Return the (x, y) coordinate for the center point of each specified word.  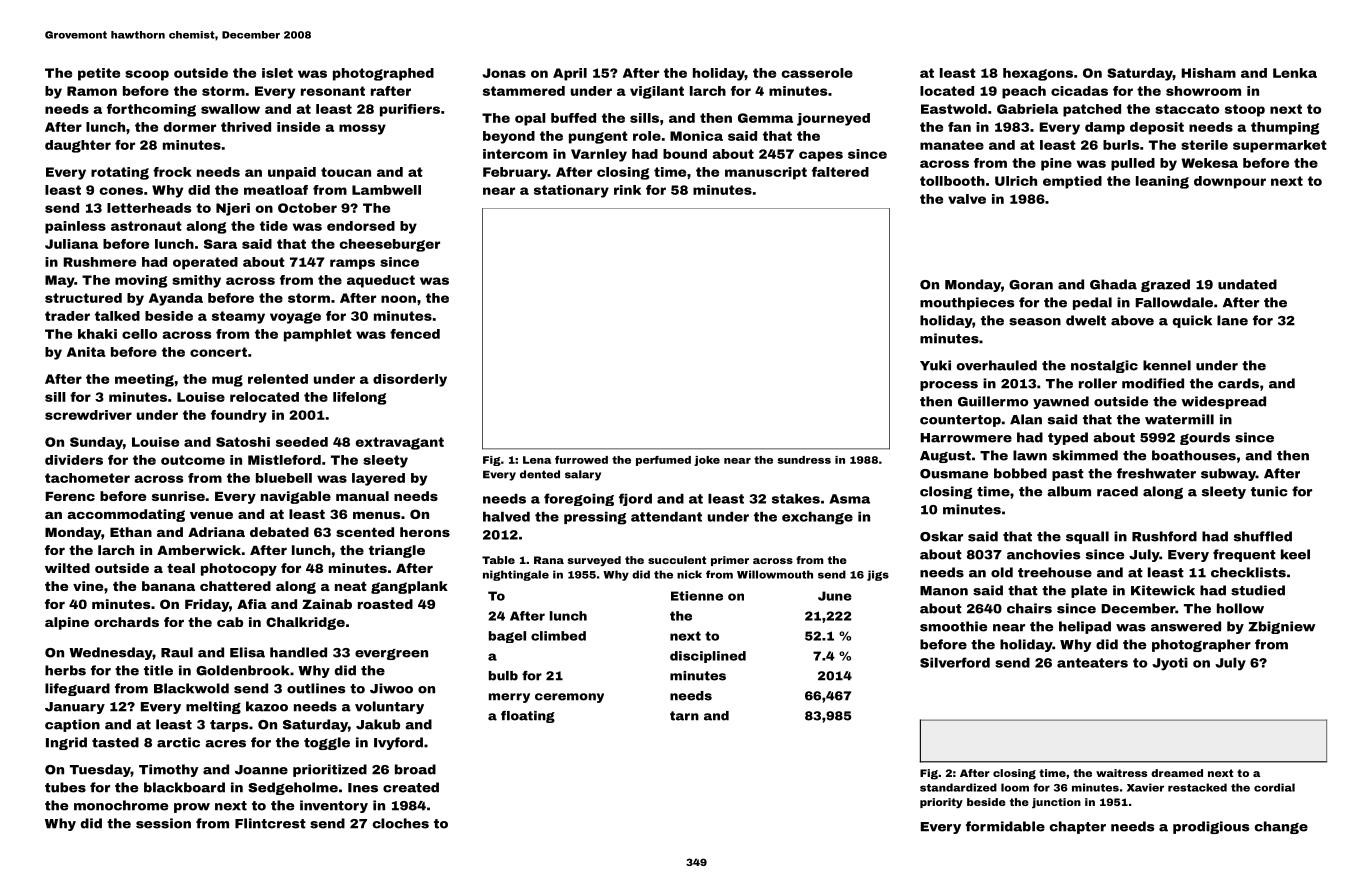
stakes (796, 498)
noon (398, 299)
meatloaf (276, 190)
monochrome (121, 805)
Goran (1031, 285)
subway (1228, 474)
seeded (302, 442)
